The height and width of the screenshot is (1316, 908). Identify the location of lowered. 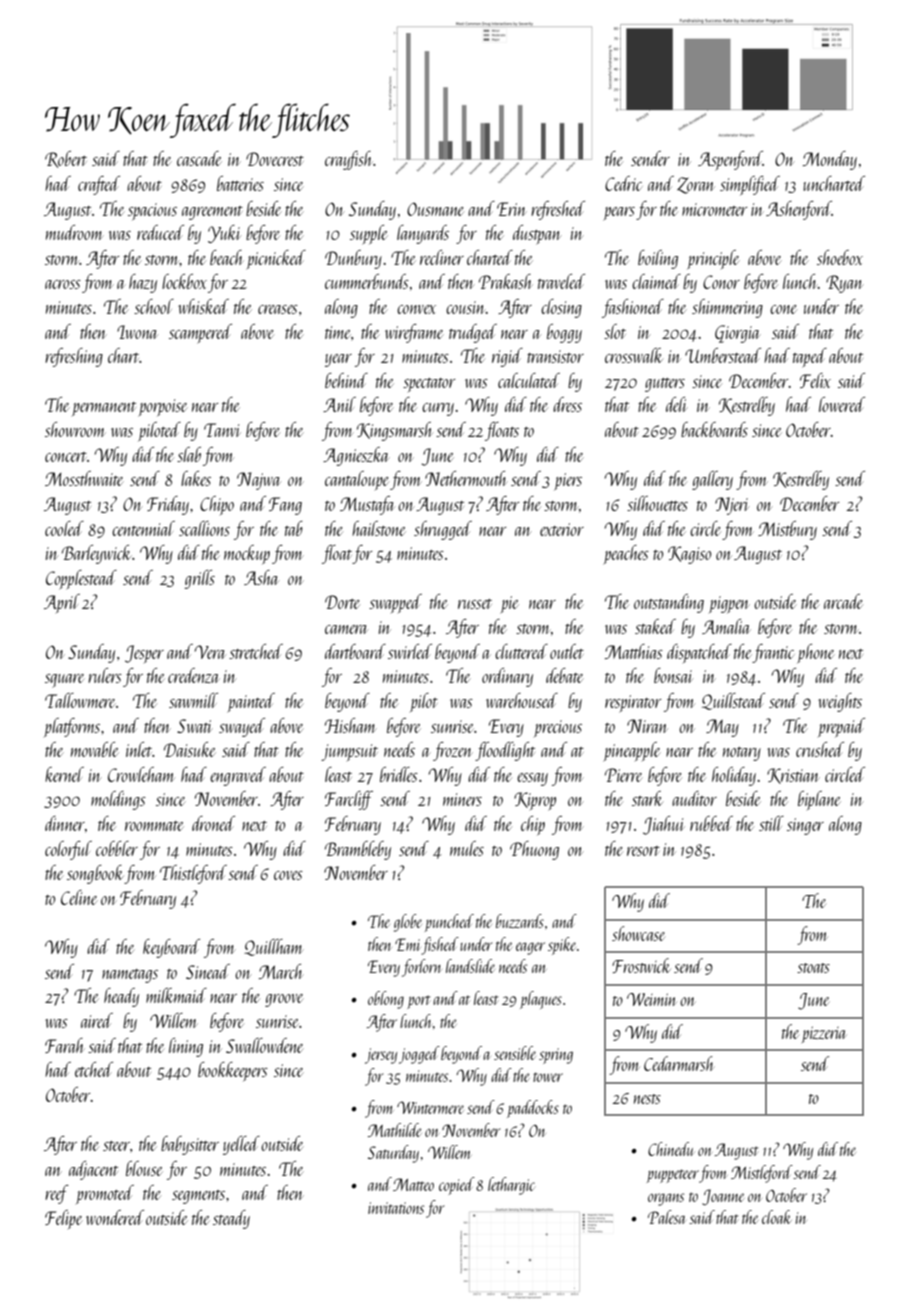
(842, 404).
